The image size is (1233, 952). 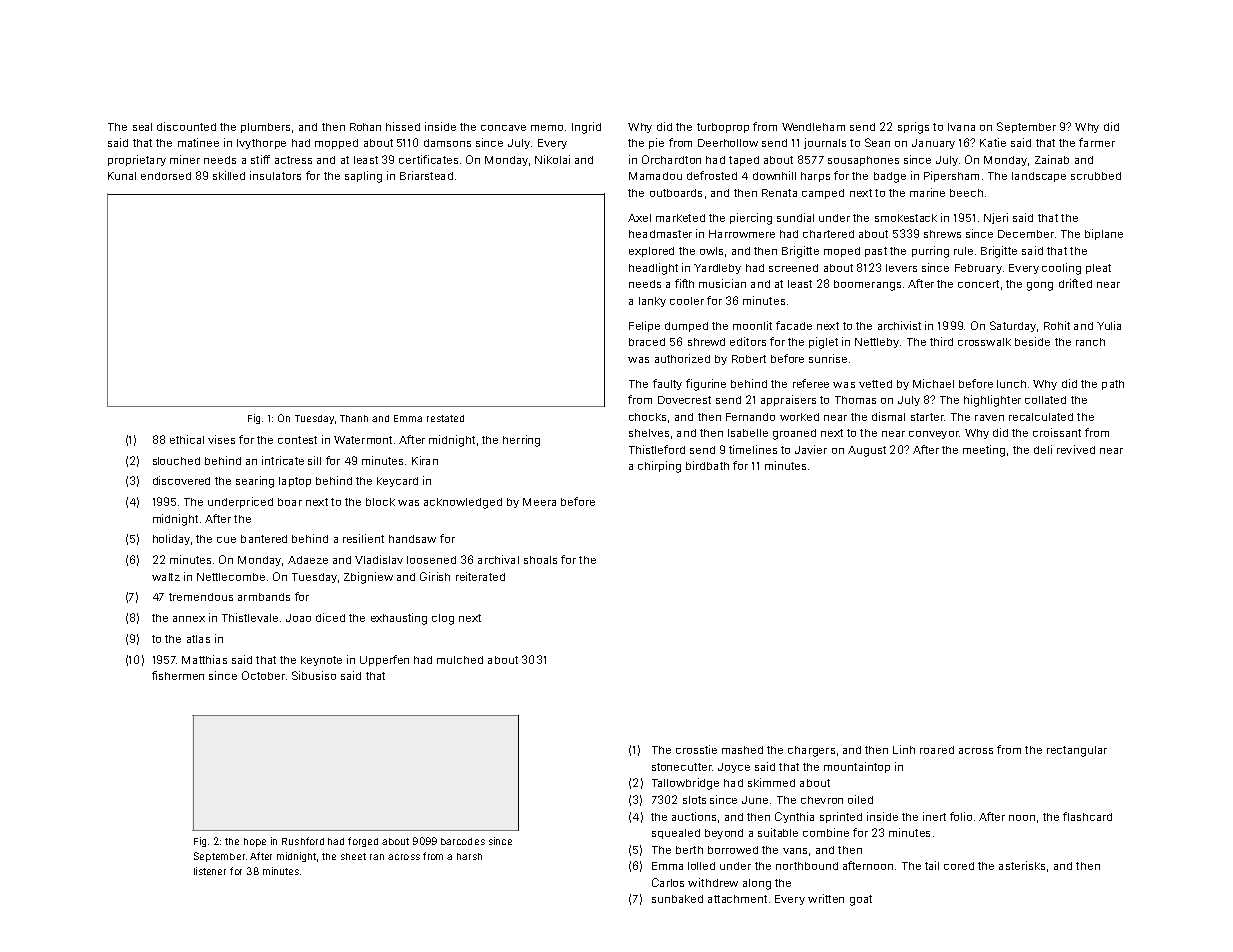 I want to click on vises, so click(x=221, y=439).
